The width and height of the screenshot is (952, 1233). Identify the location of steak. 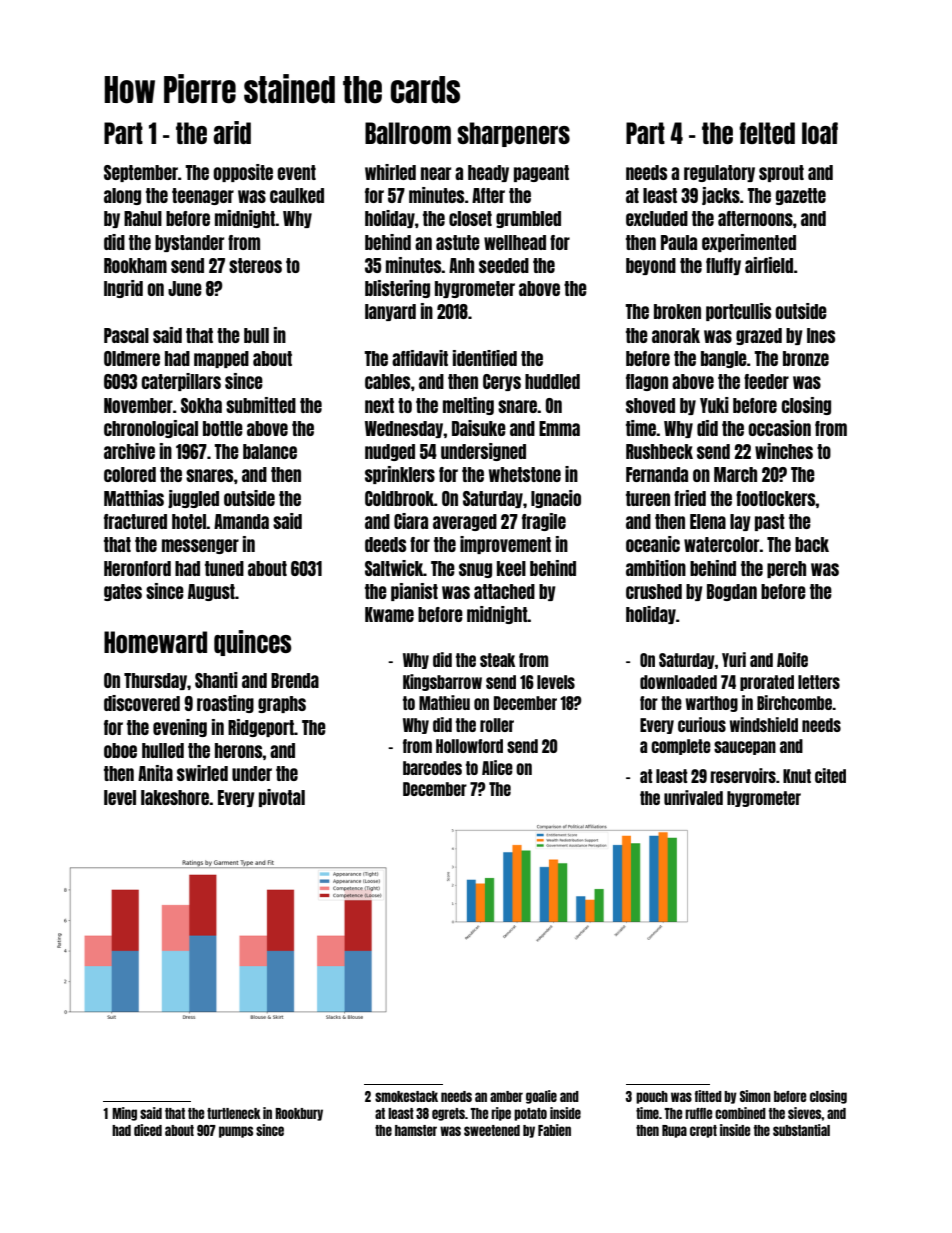
(497, 660).
